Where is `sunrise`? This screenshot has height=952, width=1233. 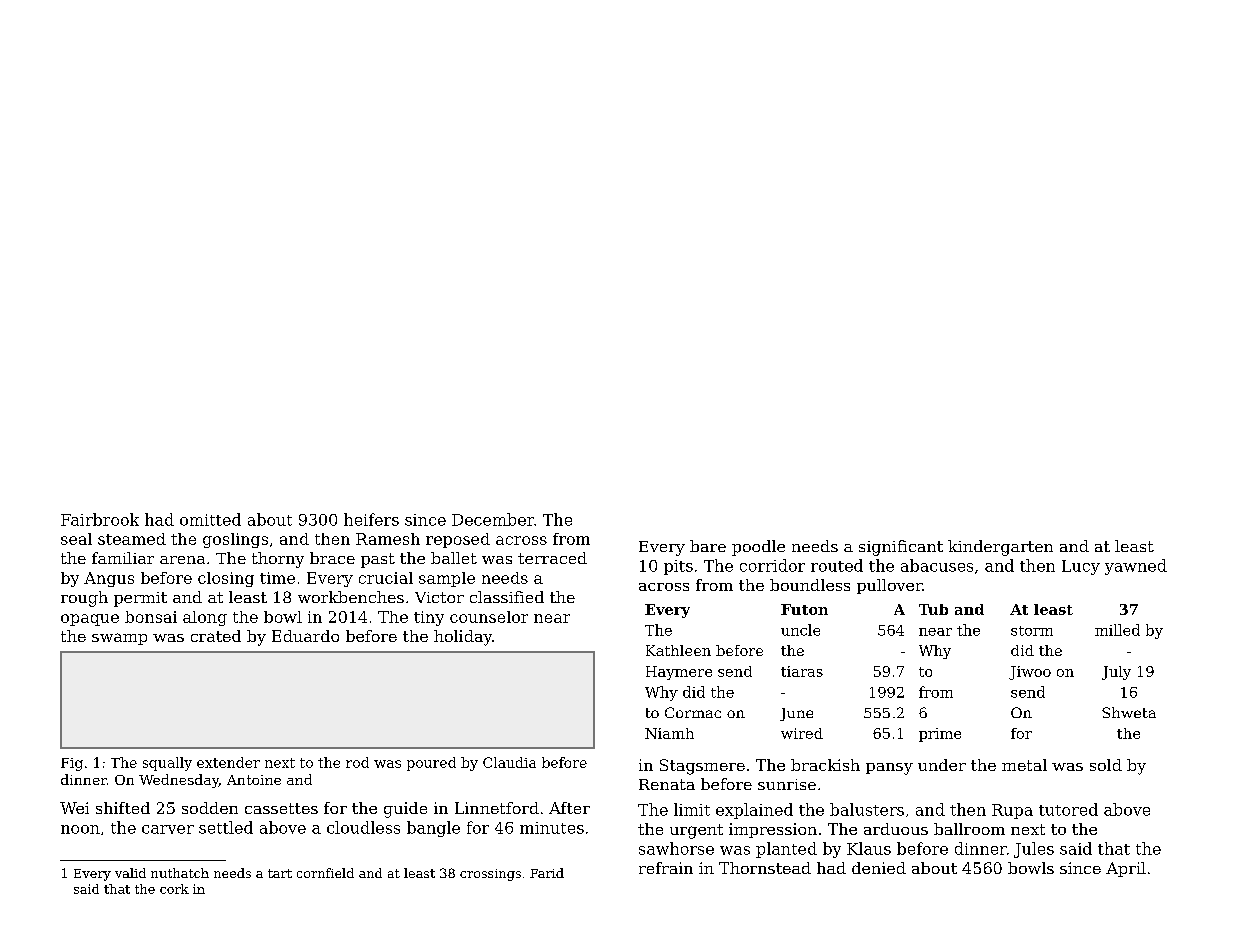
sunrise is located at coordinates (787, 784).
